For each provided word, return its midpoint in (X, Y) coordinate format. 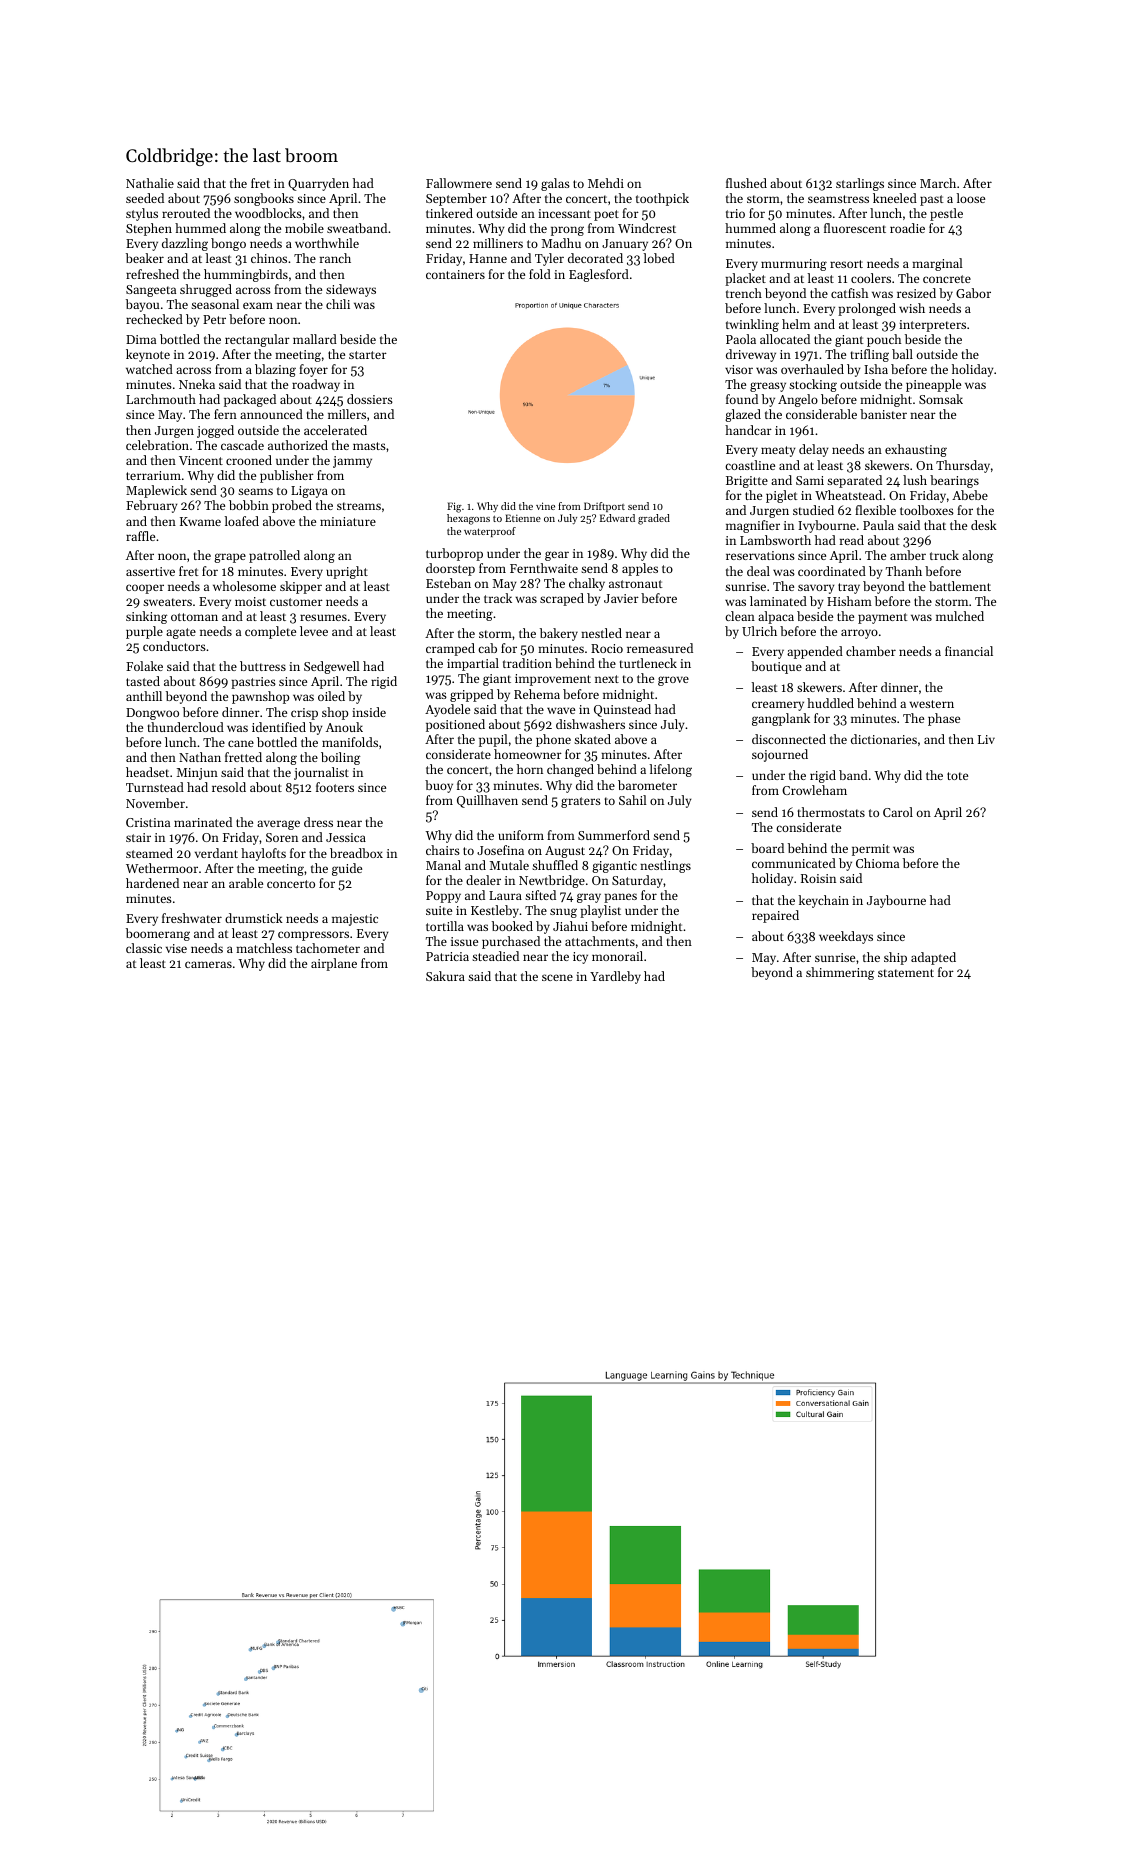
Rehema (537, 694)
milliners (498, 243)
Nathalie (150, 183)
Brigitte (747, 482)
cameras (208, 964)
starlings (860, 184)
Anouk (344, 727)
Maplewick (156, 491)
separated (854, 481)
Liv (986, 739)
